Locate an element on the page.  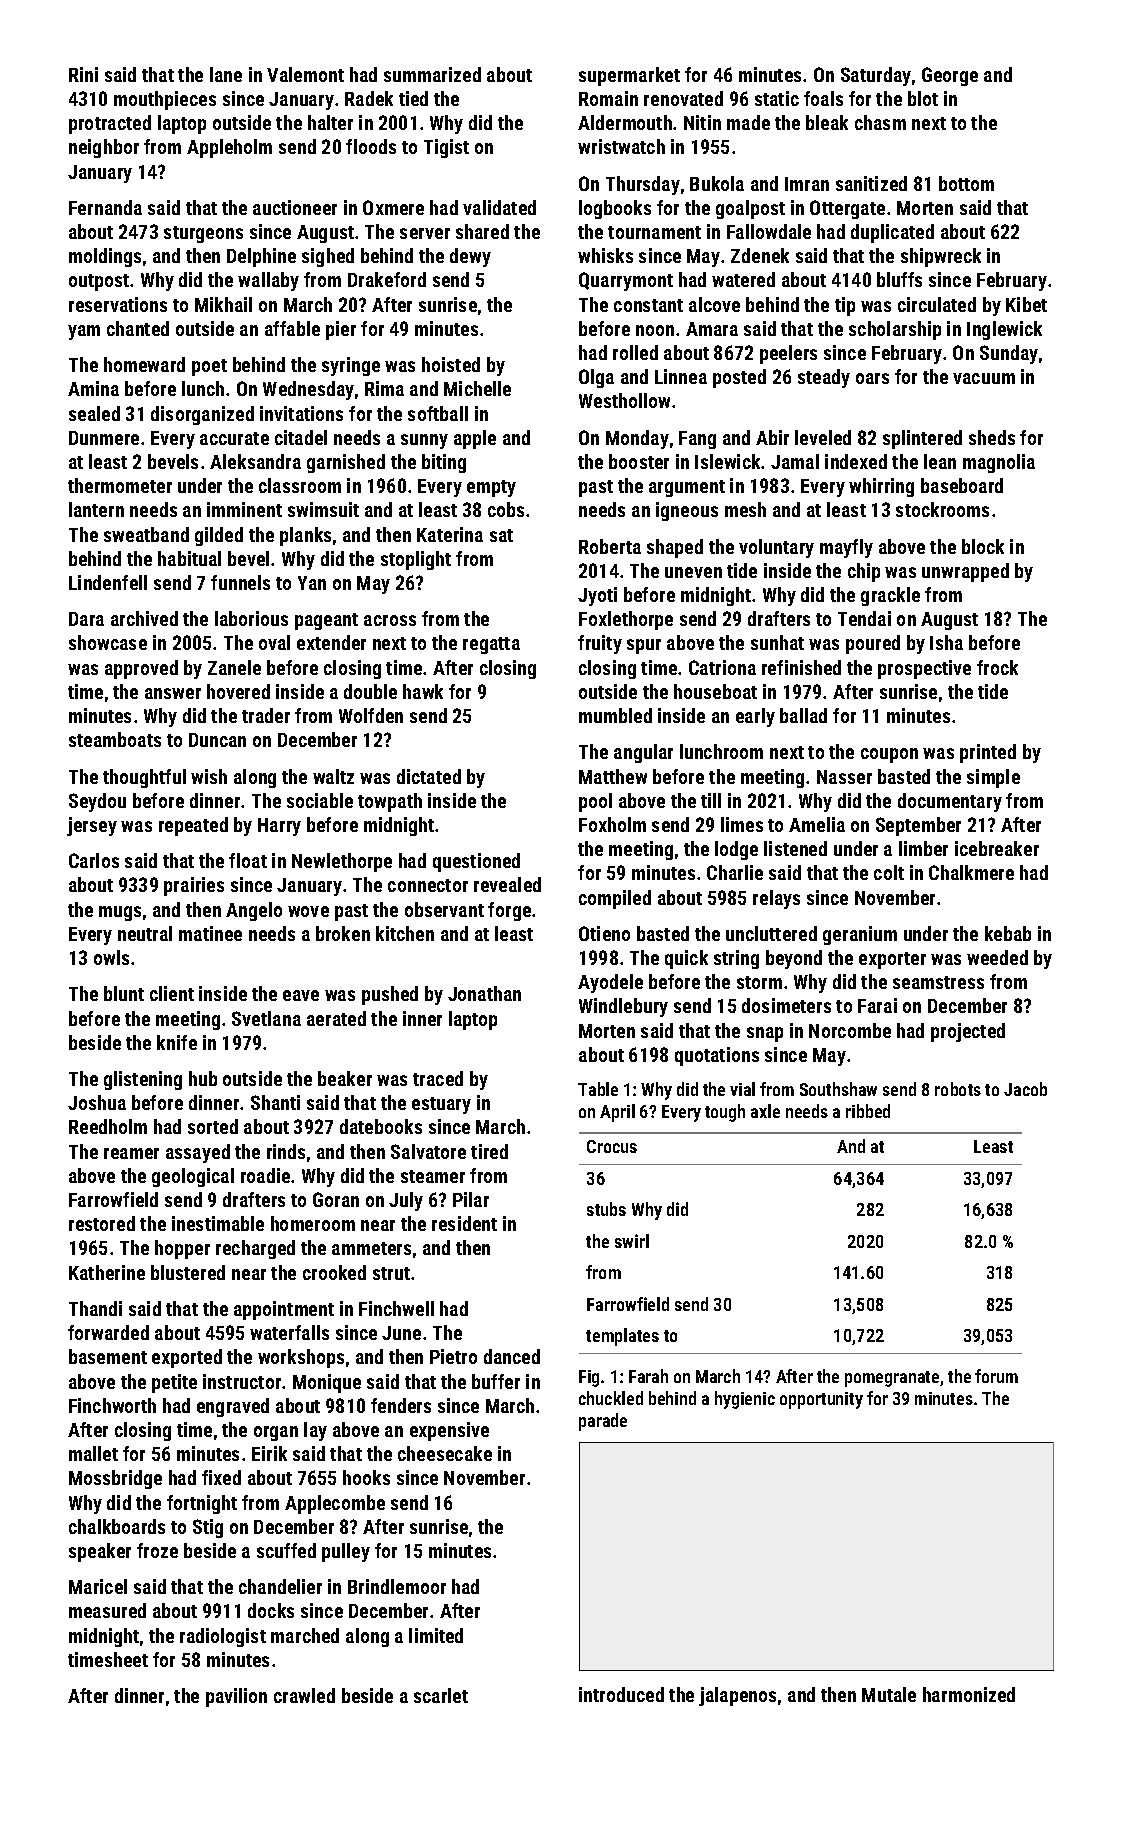
dictated is located at coordinates (429, 776).
